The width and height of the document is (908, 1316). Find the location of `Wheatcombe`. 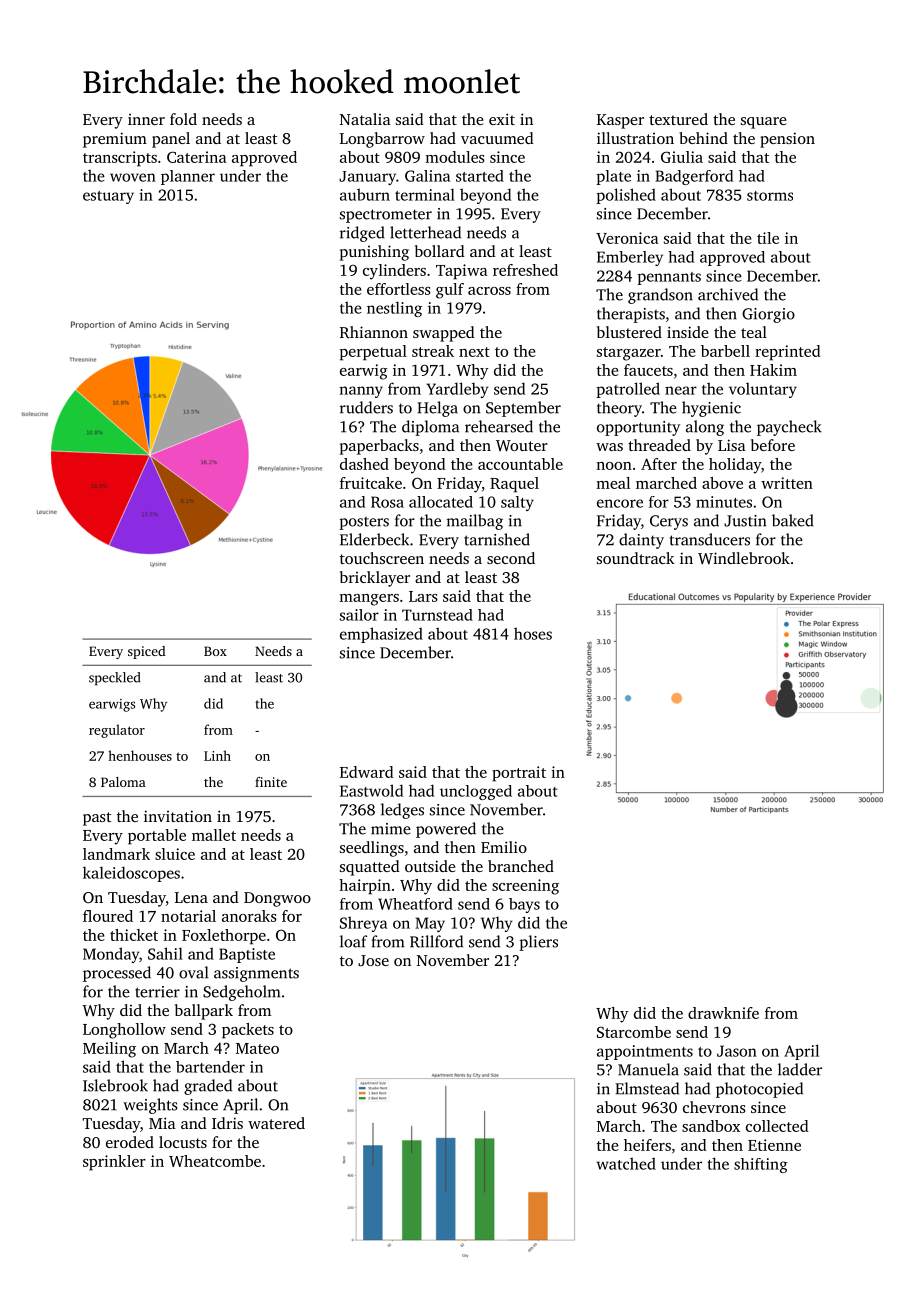

Wheatcombe is located at coordinates (215, 1161).
